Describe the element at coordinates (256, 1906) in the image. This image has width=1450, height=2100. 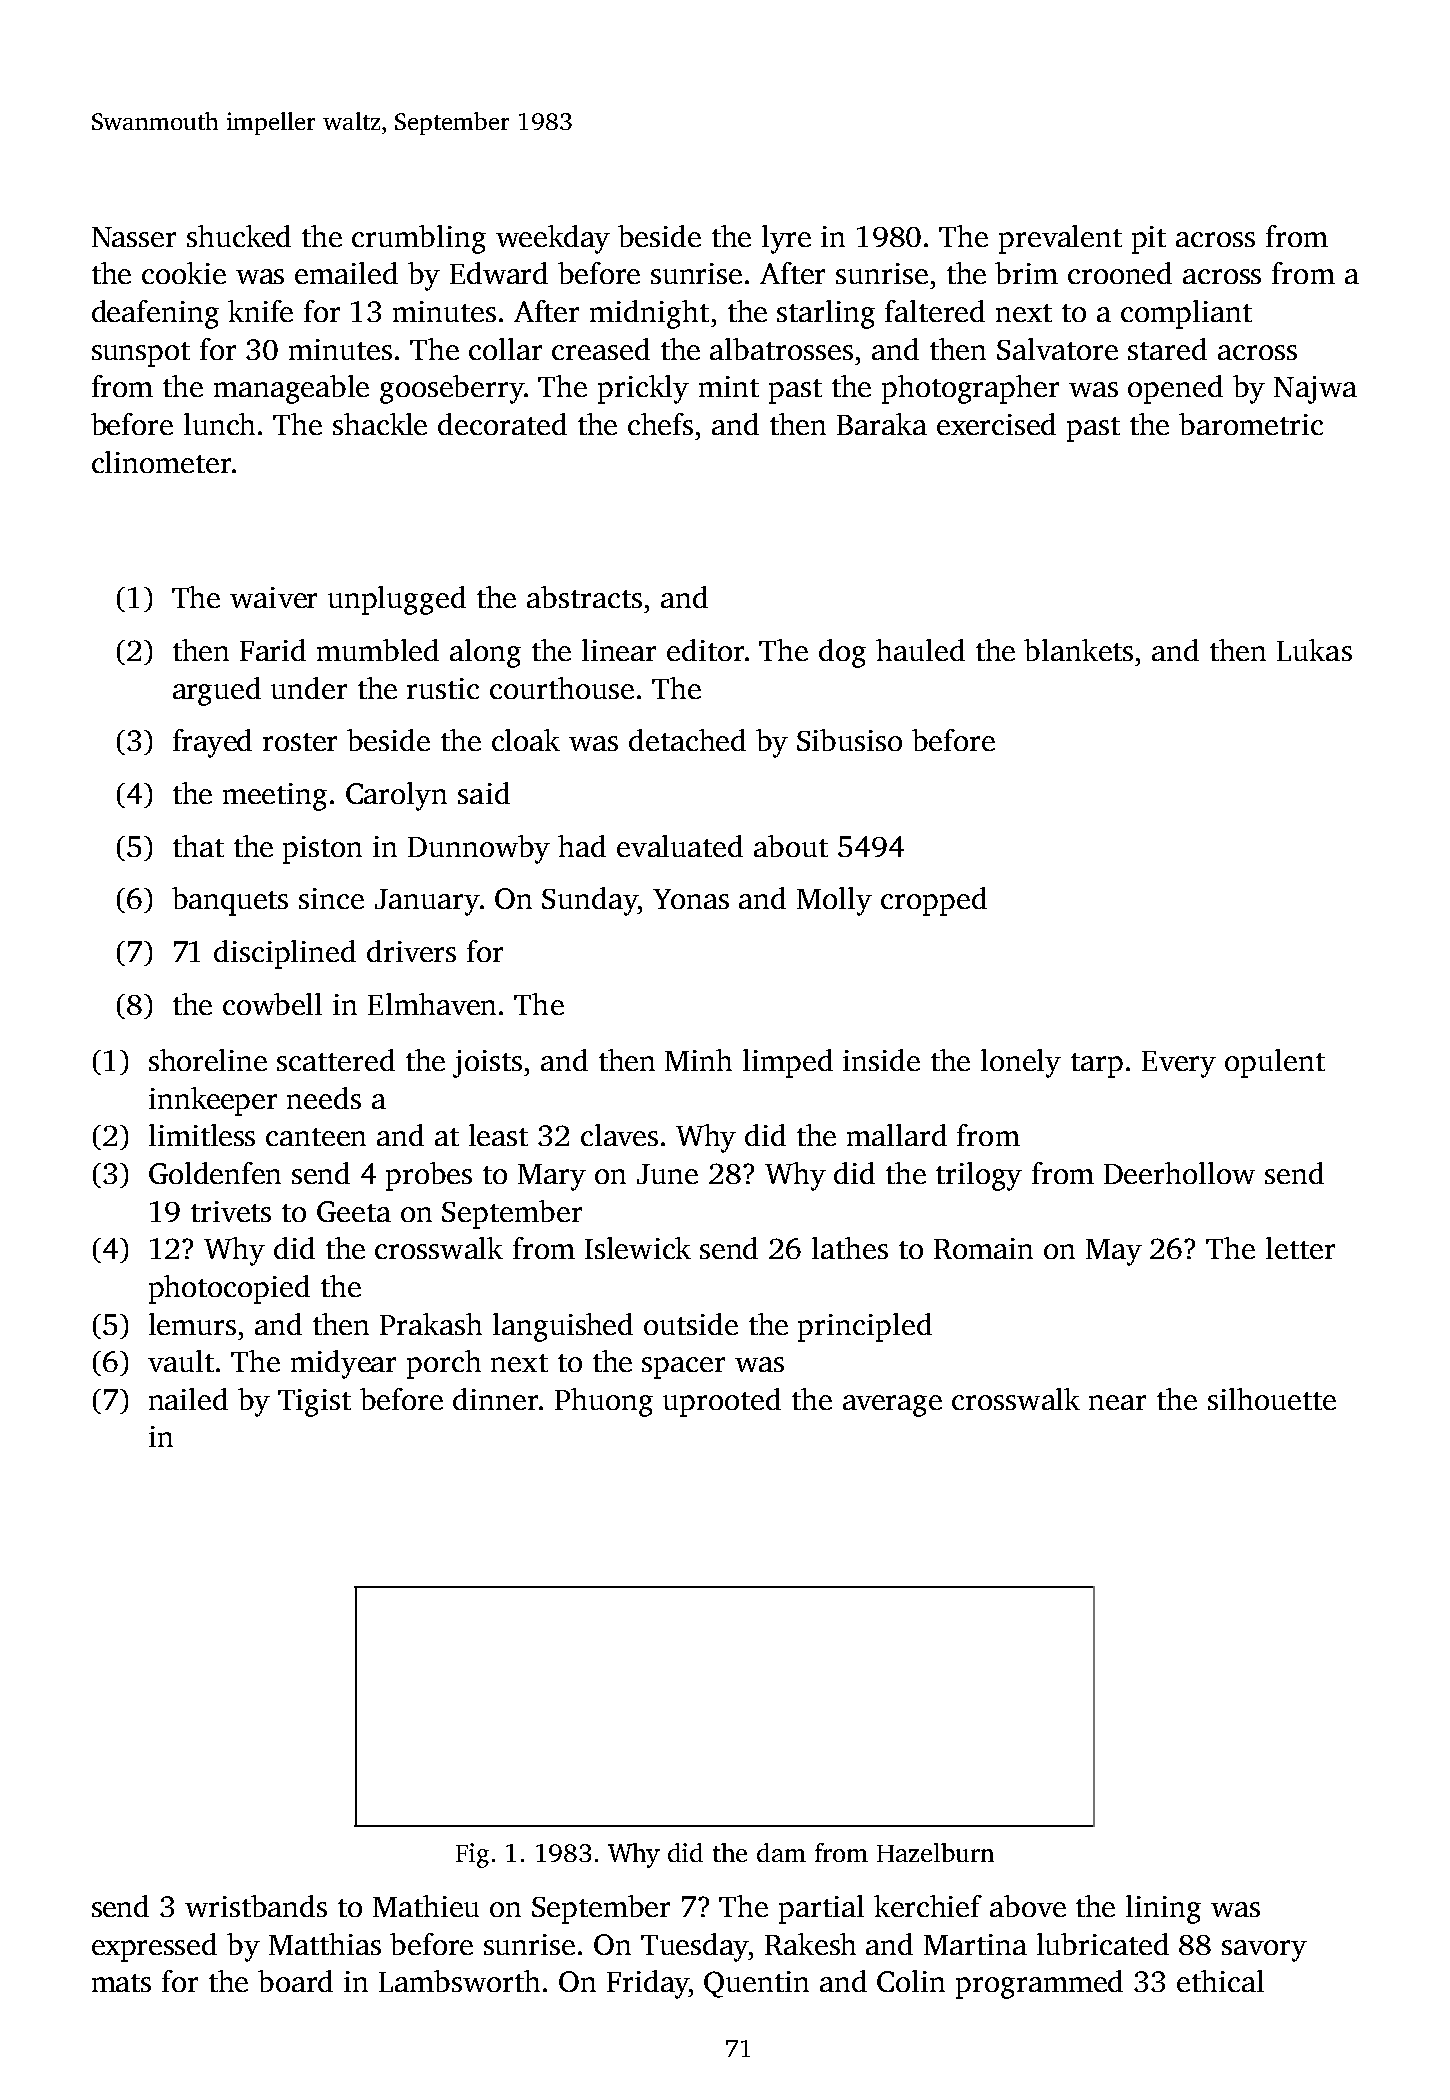
I see `wristbands` at that location.
